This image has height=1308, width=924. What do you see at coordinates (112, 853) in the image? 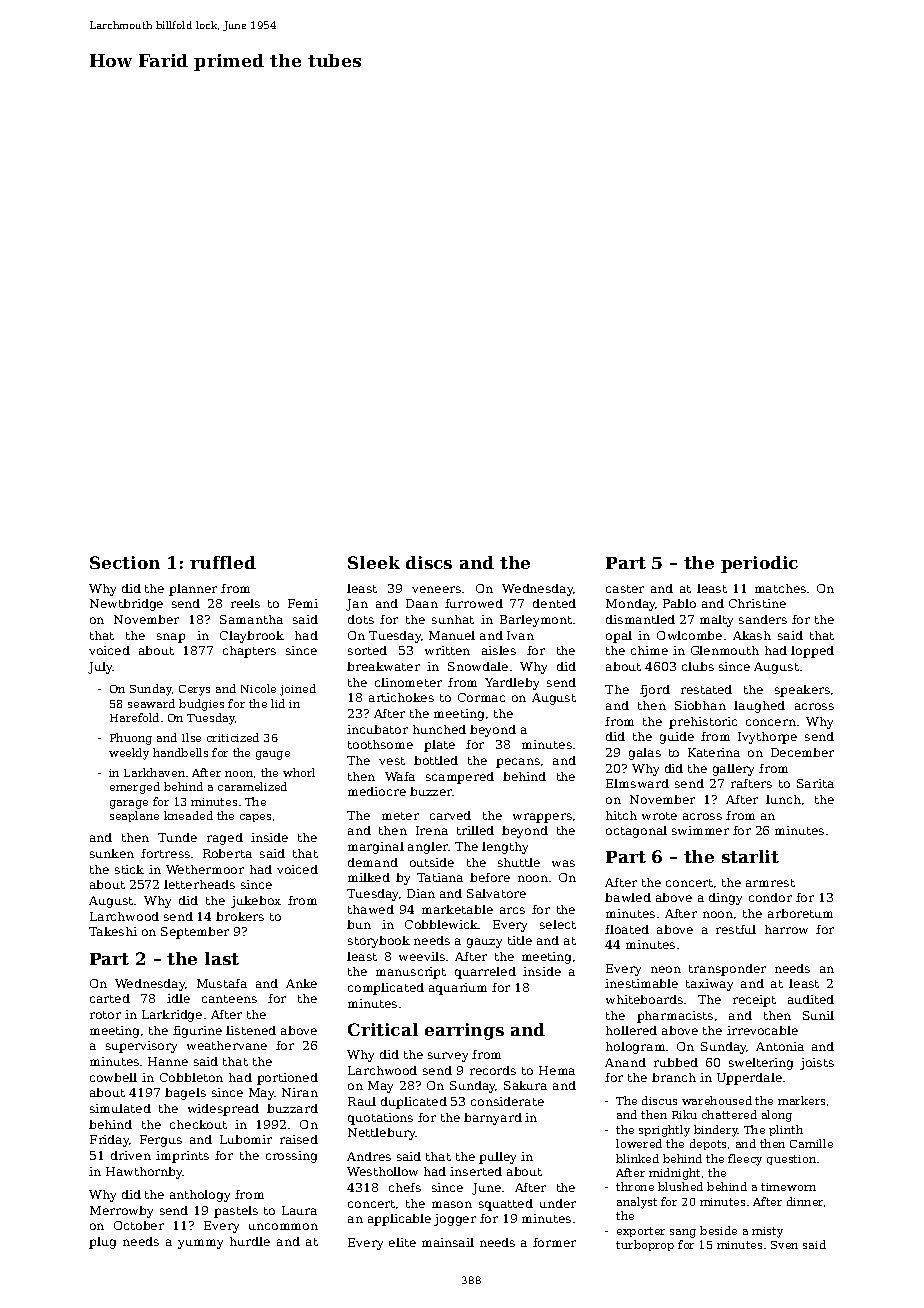
I see `sunken` at bounding box center [112, 853].
